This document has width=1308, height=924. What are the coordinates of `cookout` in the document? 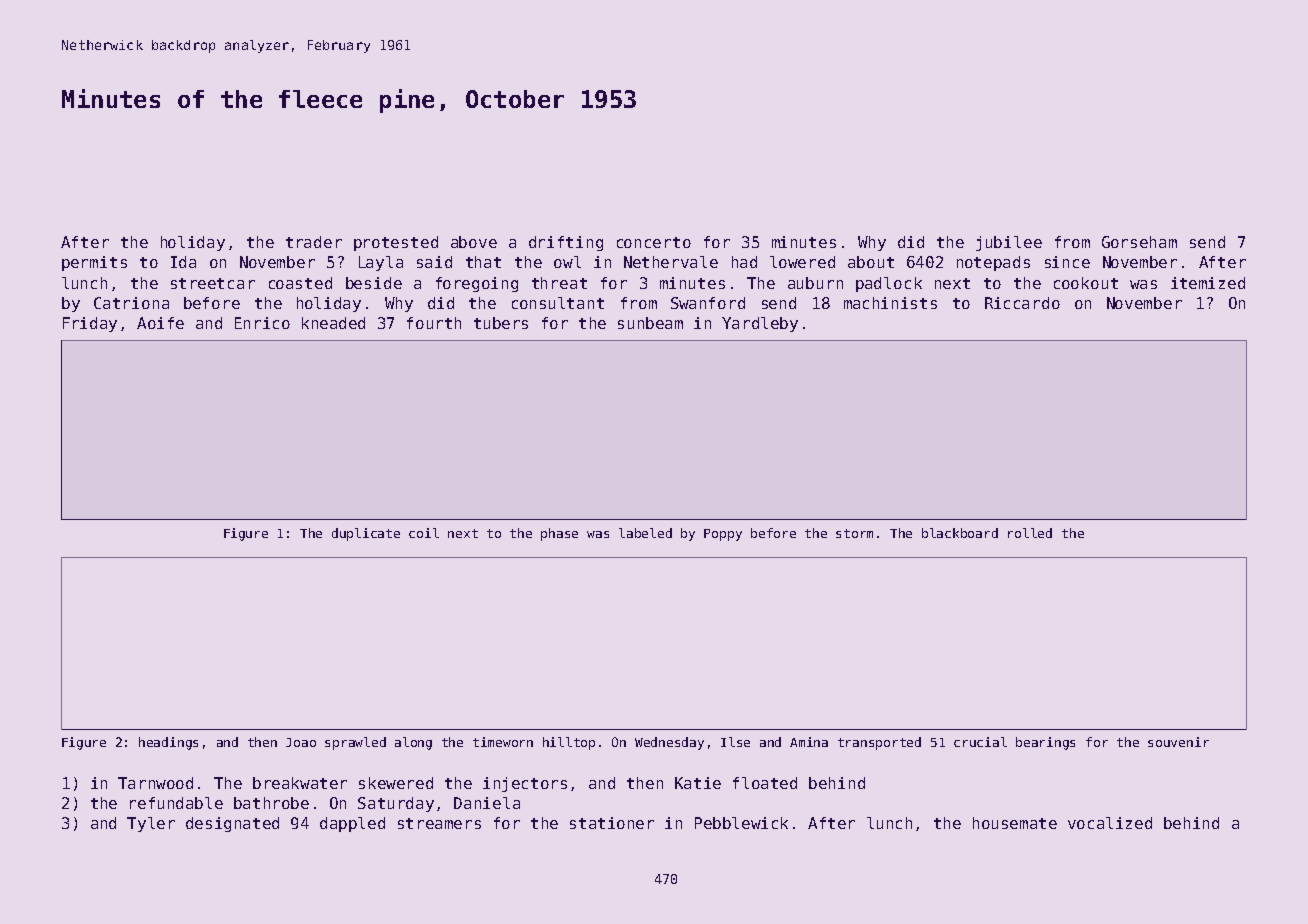 It's located at (1086, 283).
